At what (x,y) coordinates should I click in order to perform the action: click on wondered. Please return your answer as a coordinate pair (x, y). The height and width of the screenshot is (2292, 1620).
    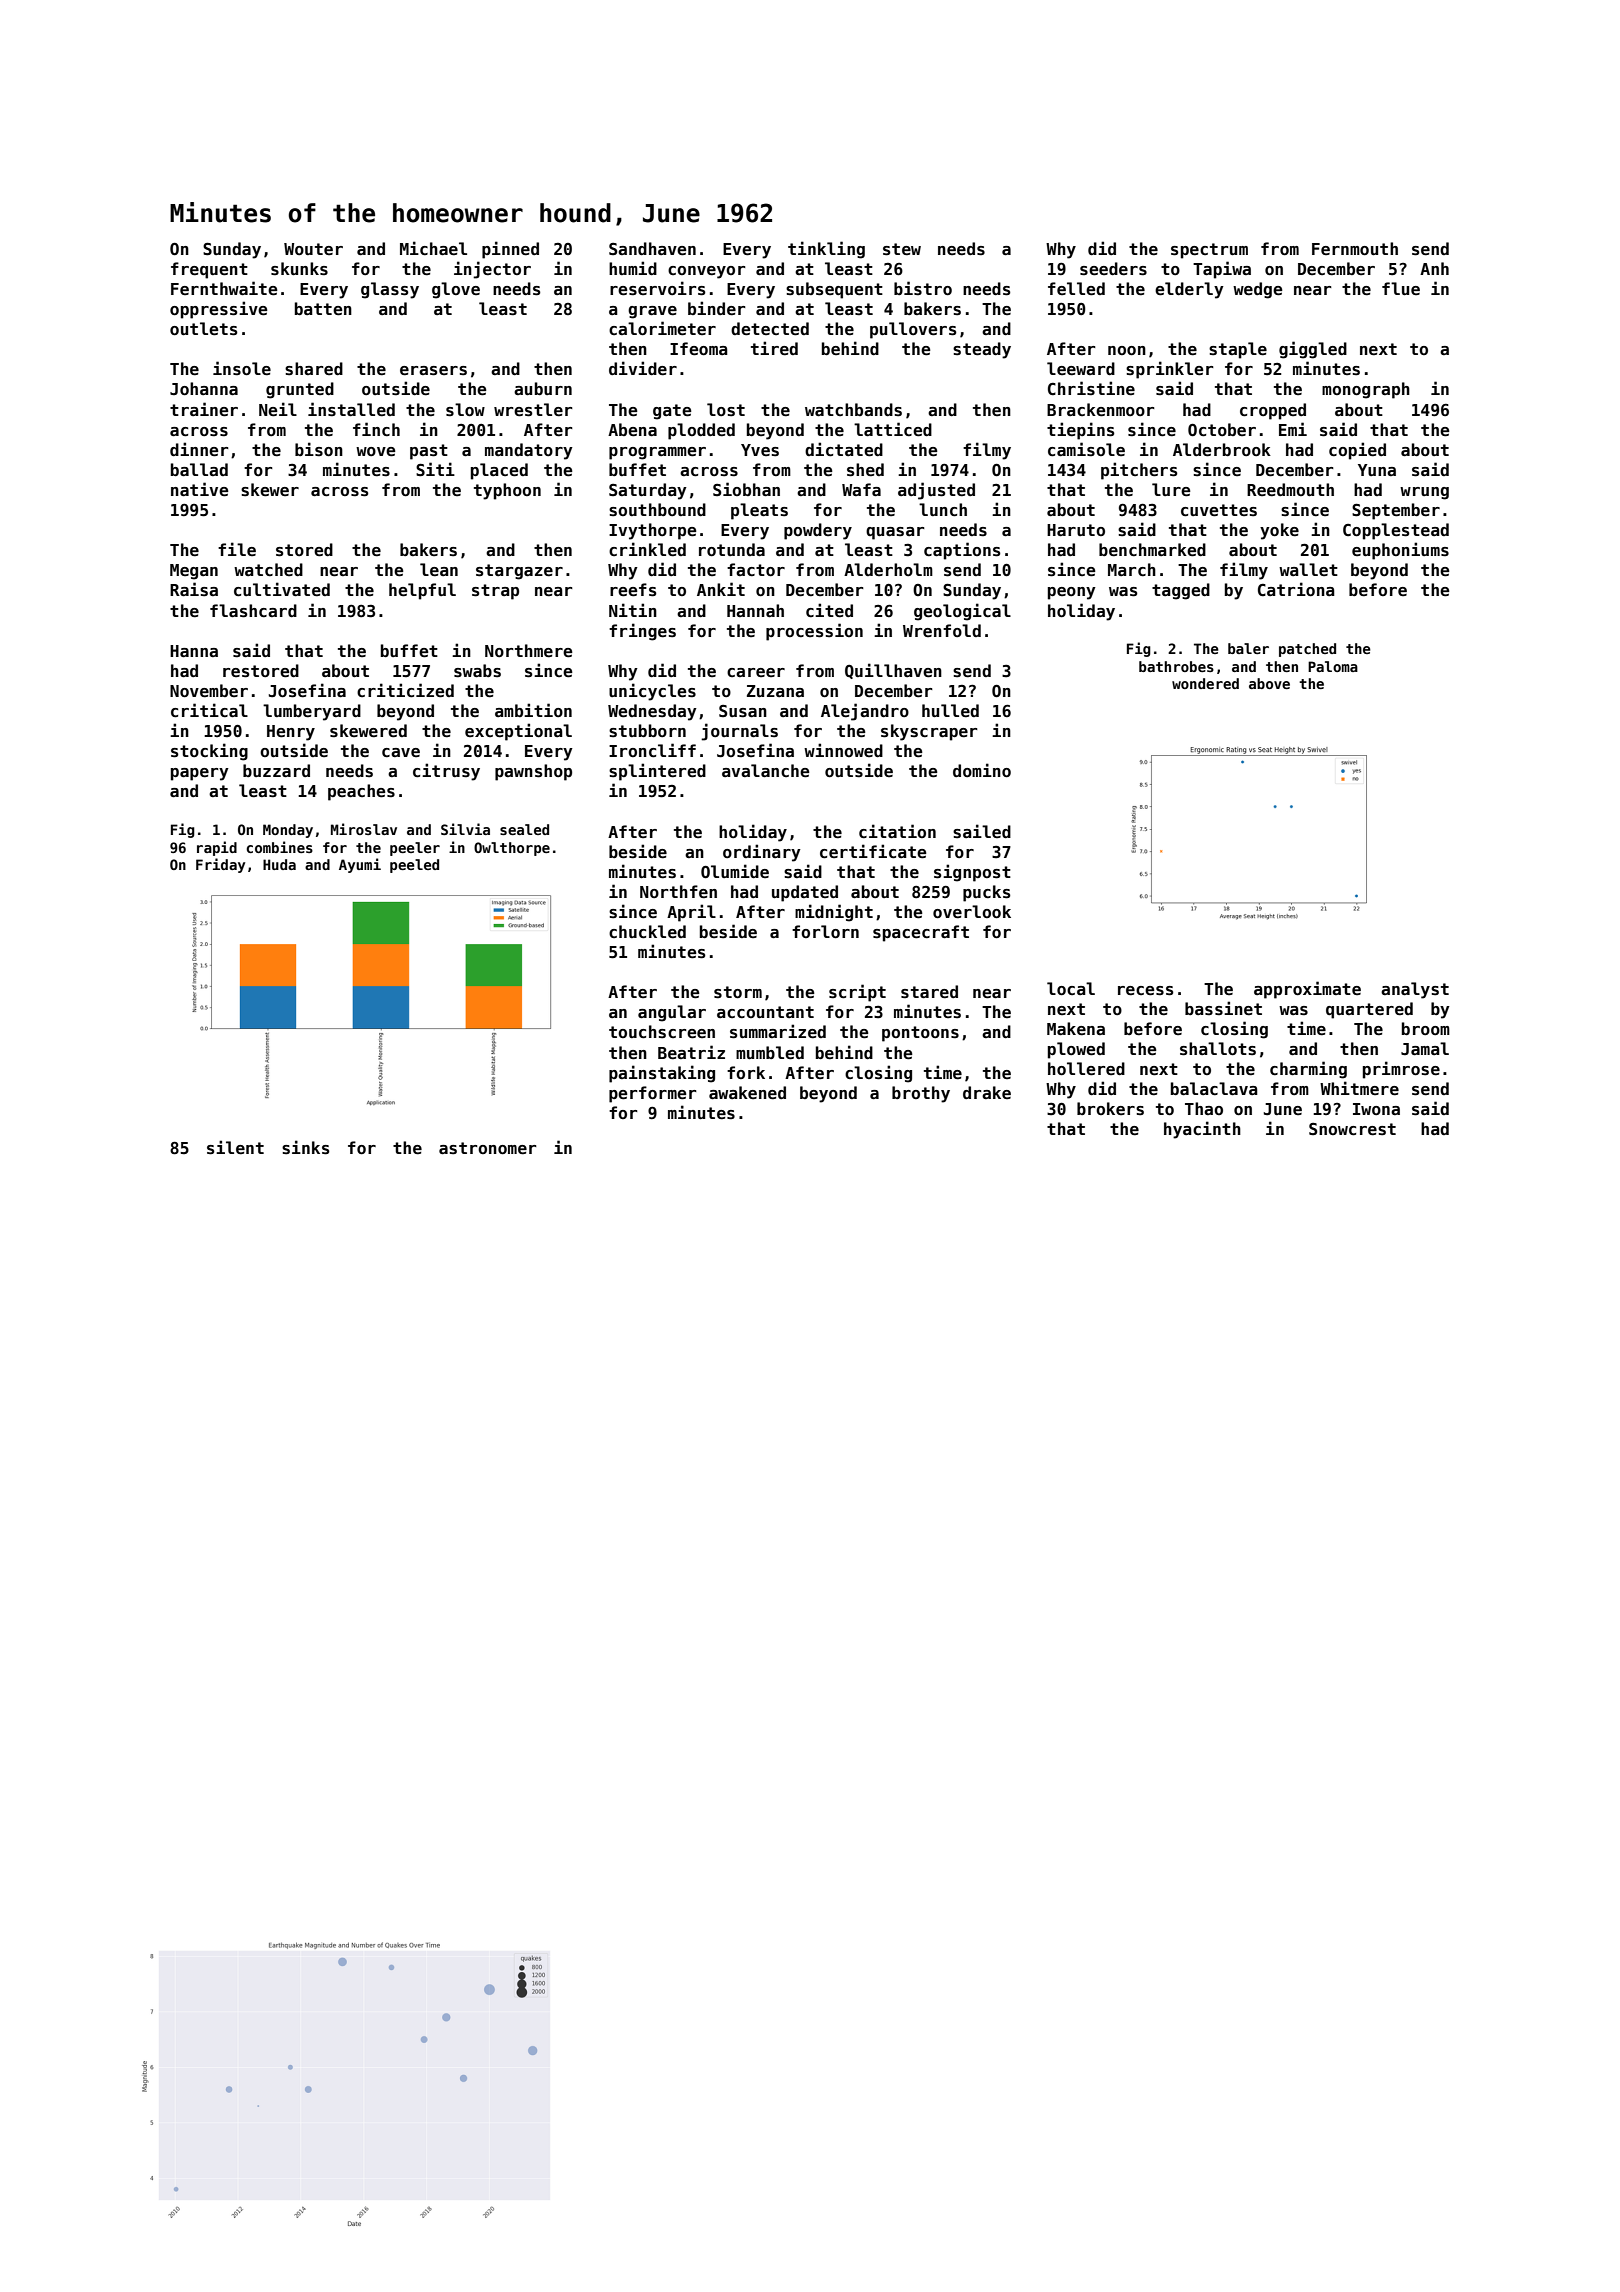
    Looking at the image, I should click on (1205, 683).
